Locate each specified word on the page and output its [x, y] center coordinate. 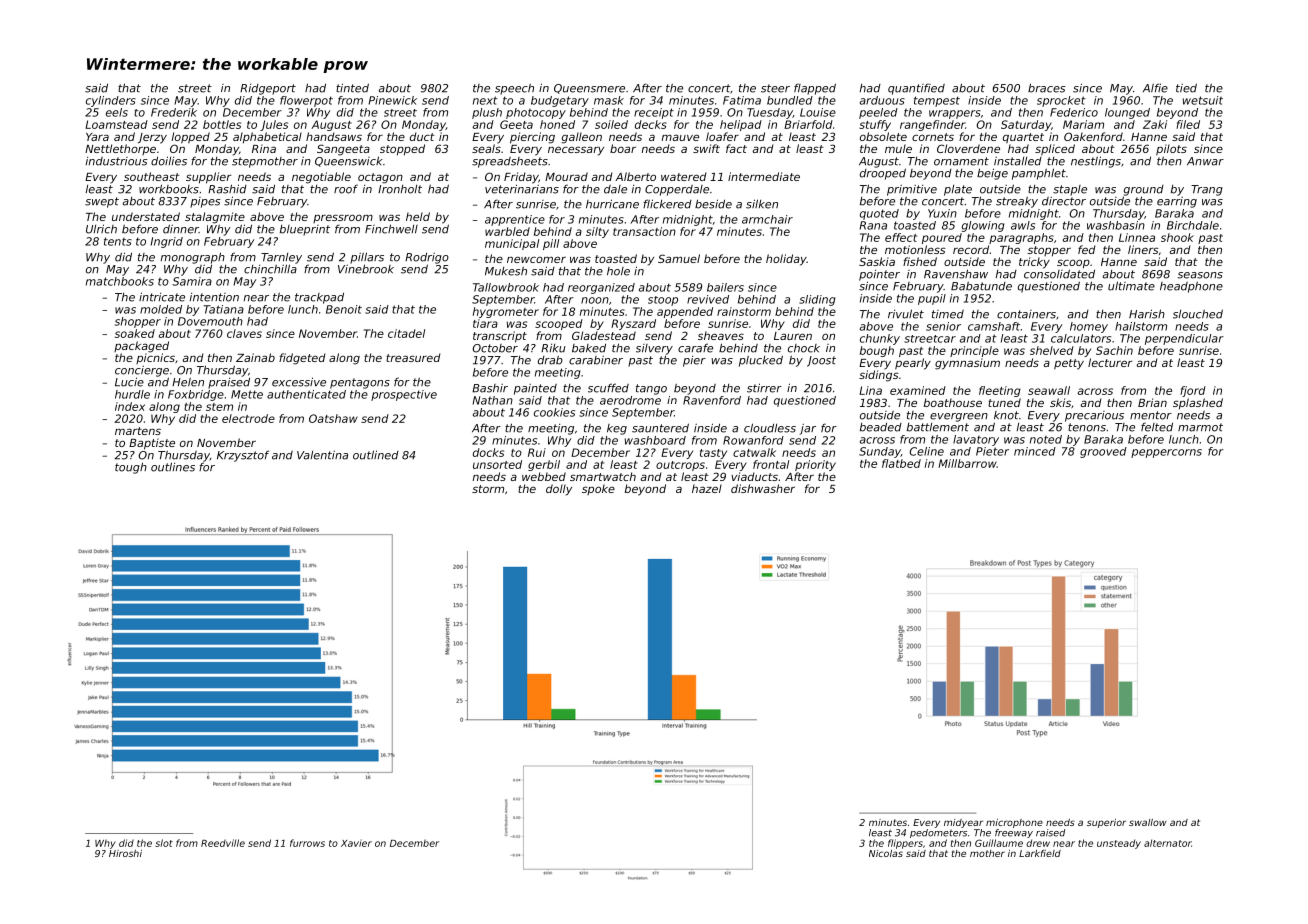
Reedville [223, 843]
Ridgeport [268, 89]
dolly [559, 490]
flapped [815, 89]
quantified [916, 89]
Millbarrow [967, 463]
